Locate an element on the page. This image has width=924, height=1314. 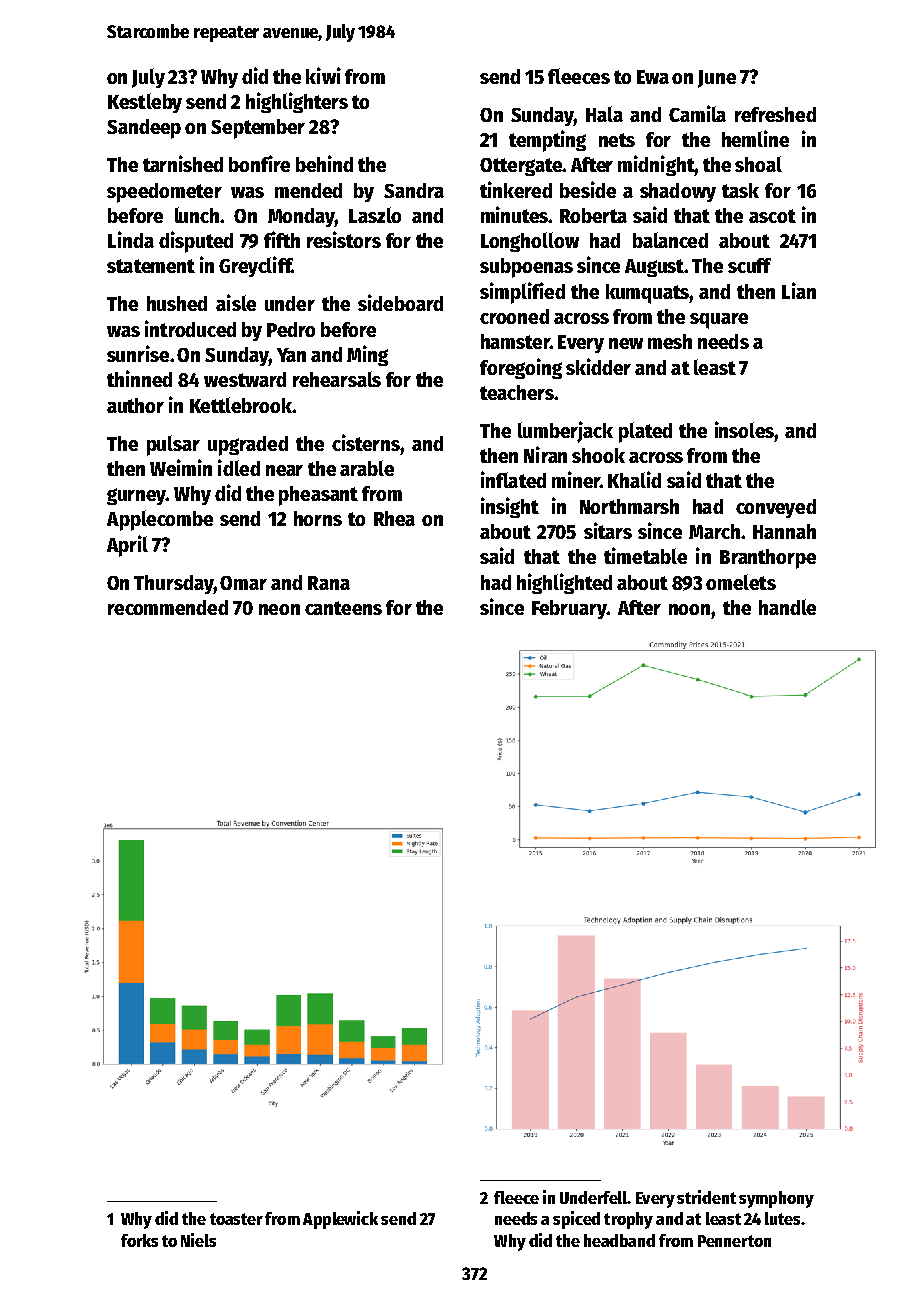
Applecombe is located at coordinates (160, 520).
